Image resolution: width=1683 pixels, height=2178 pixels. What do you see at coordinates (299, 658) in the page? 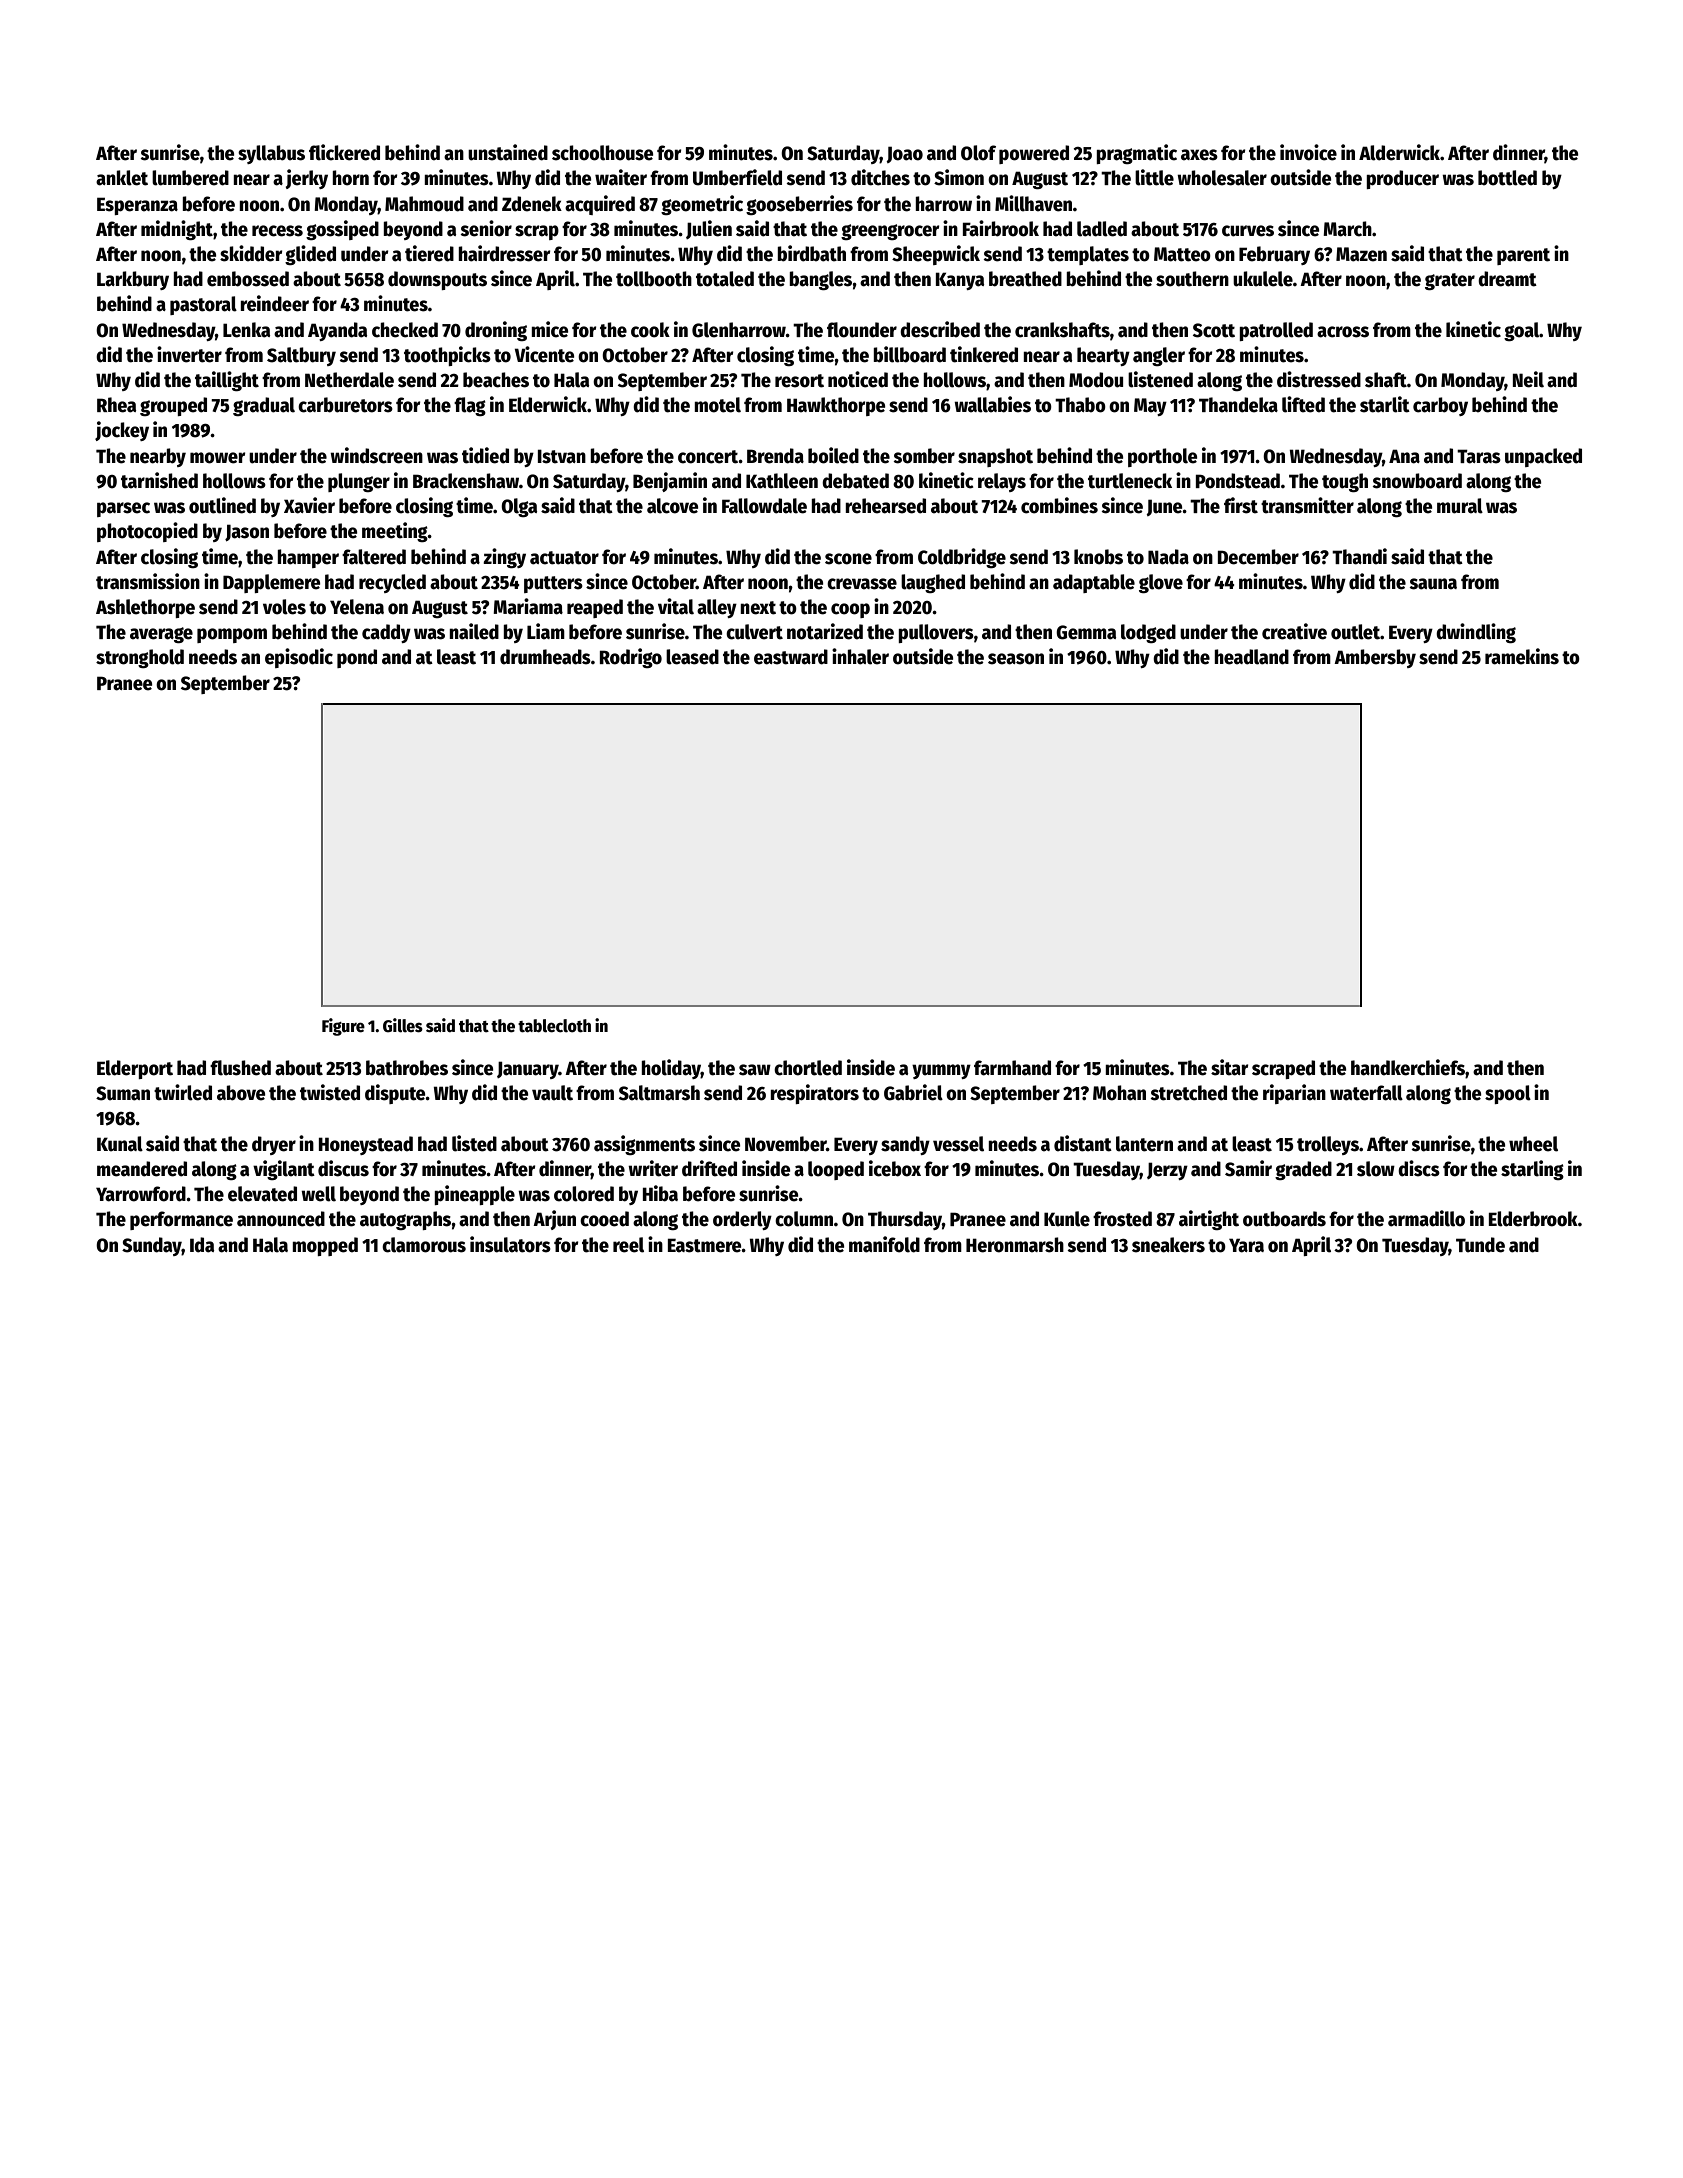
I see `episodic` at bounding box center [299, 658].
